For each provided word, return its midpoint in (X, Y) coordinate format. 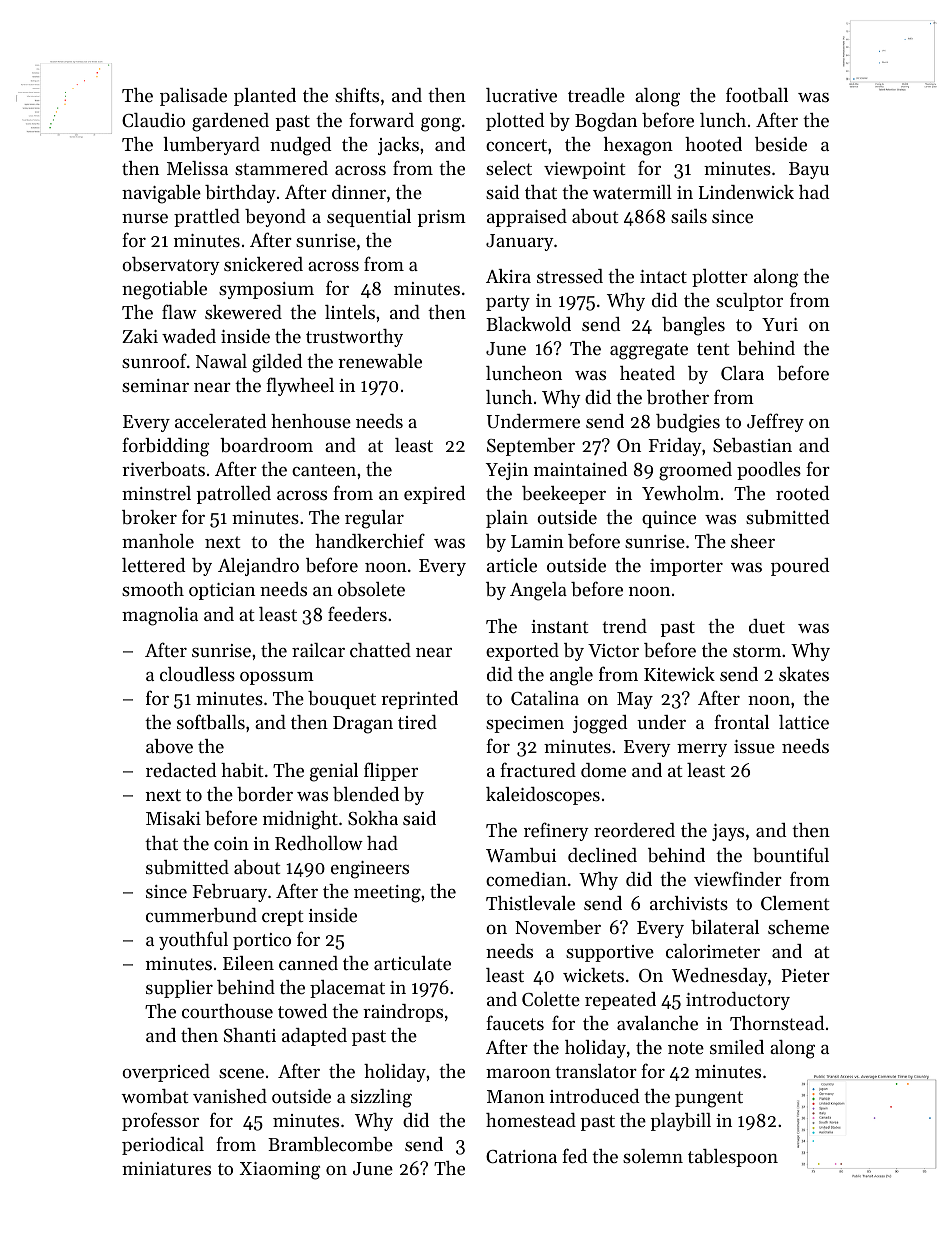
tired (417, 722)
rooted (802, 493)
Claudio (153, 120)
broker (149, 517)
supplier (179, 989)
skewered (243, 312)
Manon (516, 1096)
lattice (804, 722)
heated (647, 373)
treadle (596, 95)
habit (242, 770)
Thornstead (777, 1023)
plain (507, 519)
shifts (357, 94)
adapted (314, 1037)
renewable (380, 361)
